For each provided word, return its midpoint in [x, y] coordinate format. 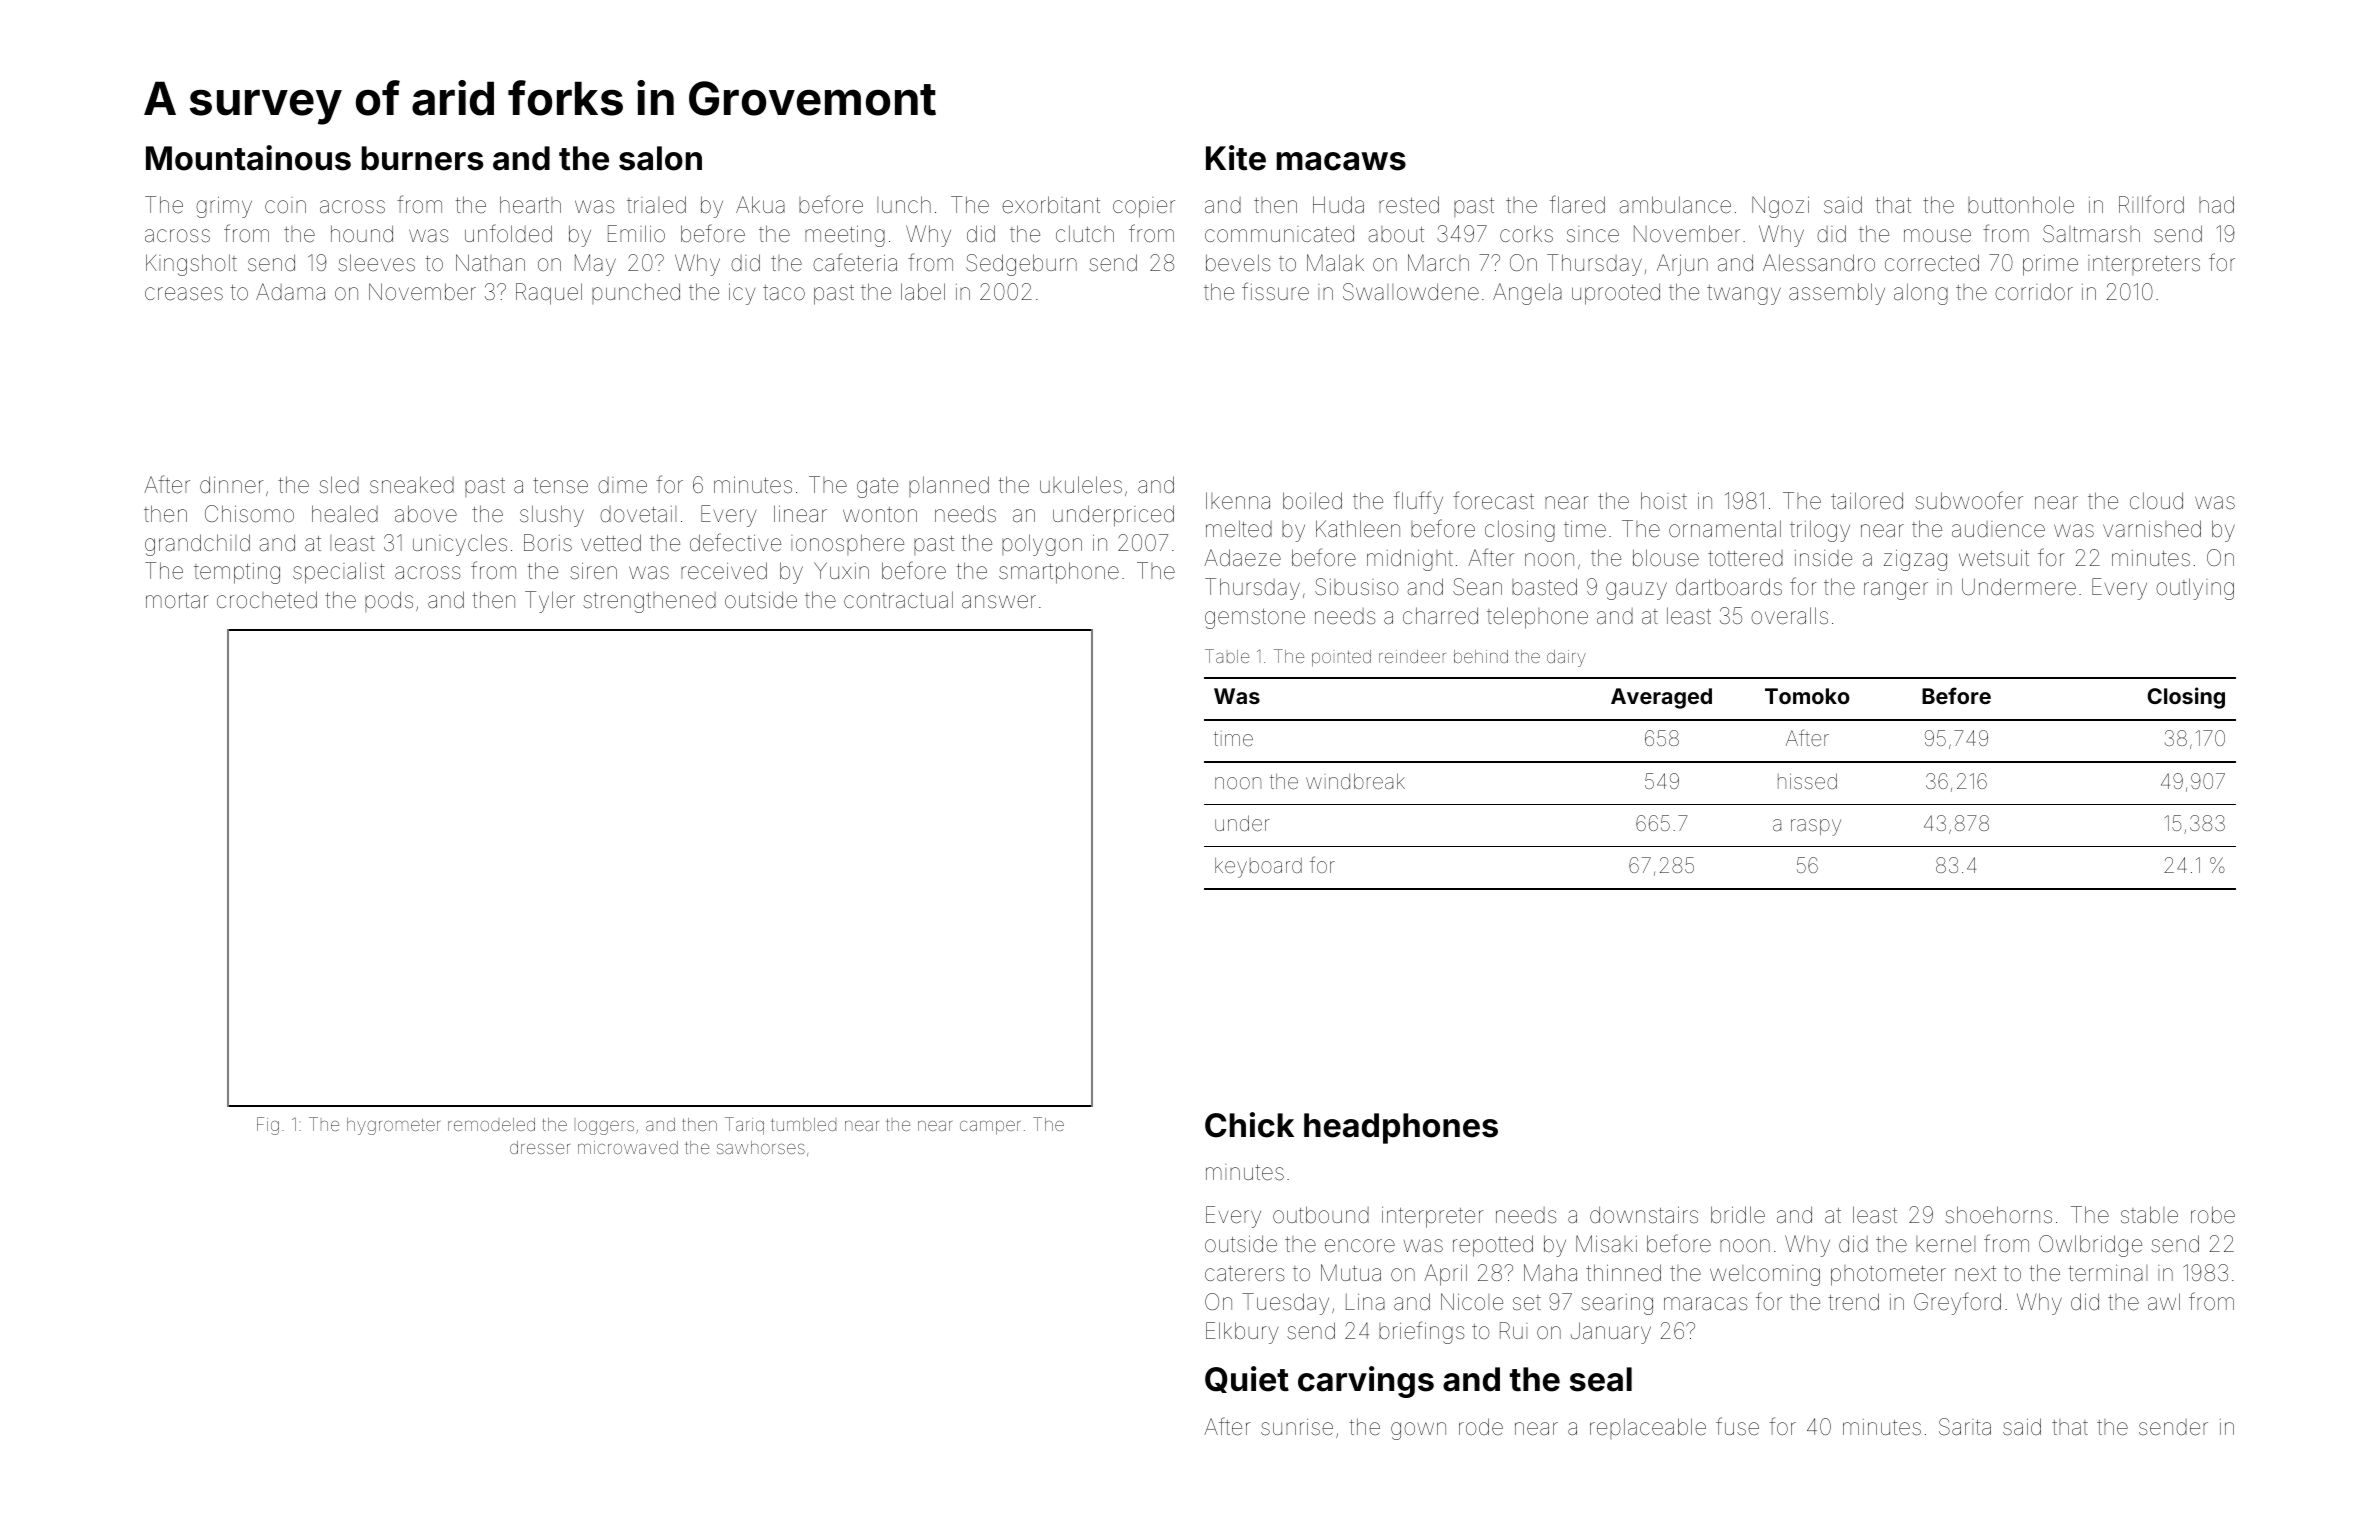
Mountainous [248, 158]
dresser [540, 1147]
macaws [1341, 161]
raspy [1816, 827]
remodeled [491, 1124]
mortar [177, 600]
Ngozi [1780, 207]
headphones [1401, 1128]
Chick [1249, 1125]
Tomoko [1807, 696]
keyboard [1258, 867]
